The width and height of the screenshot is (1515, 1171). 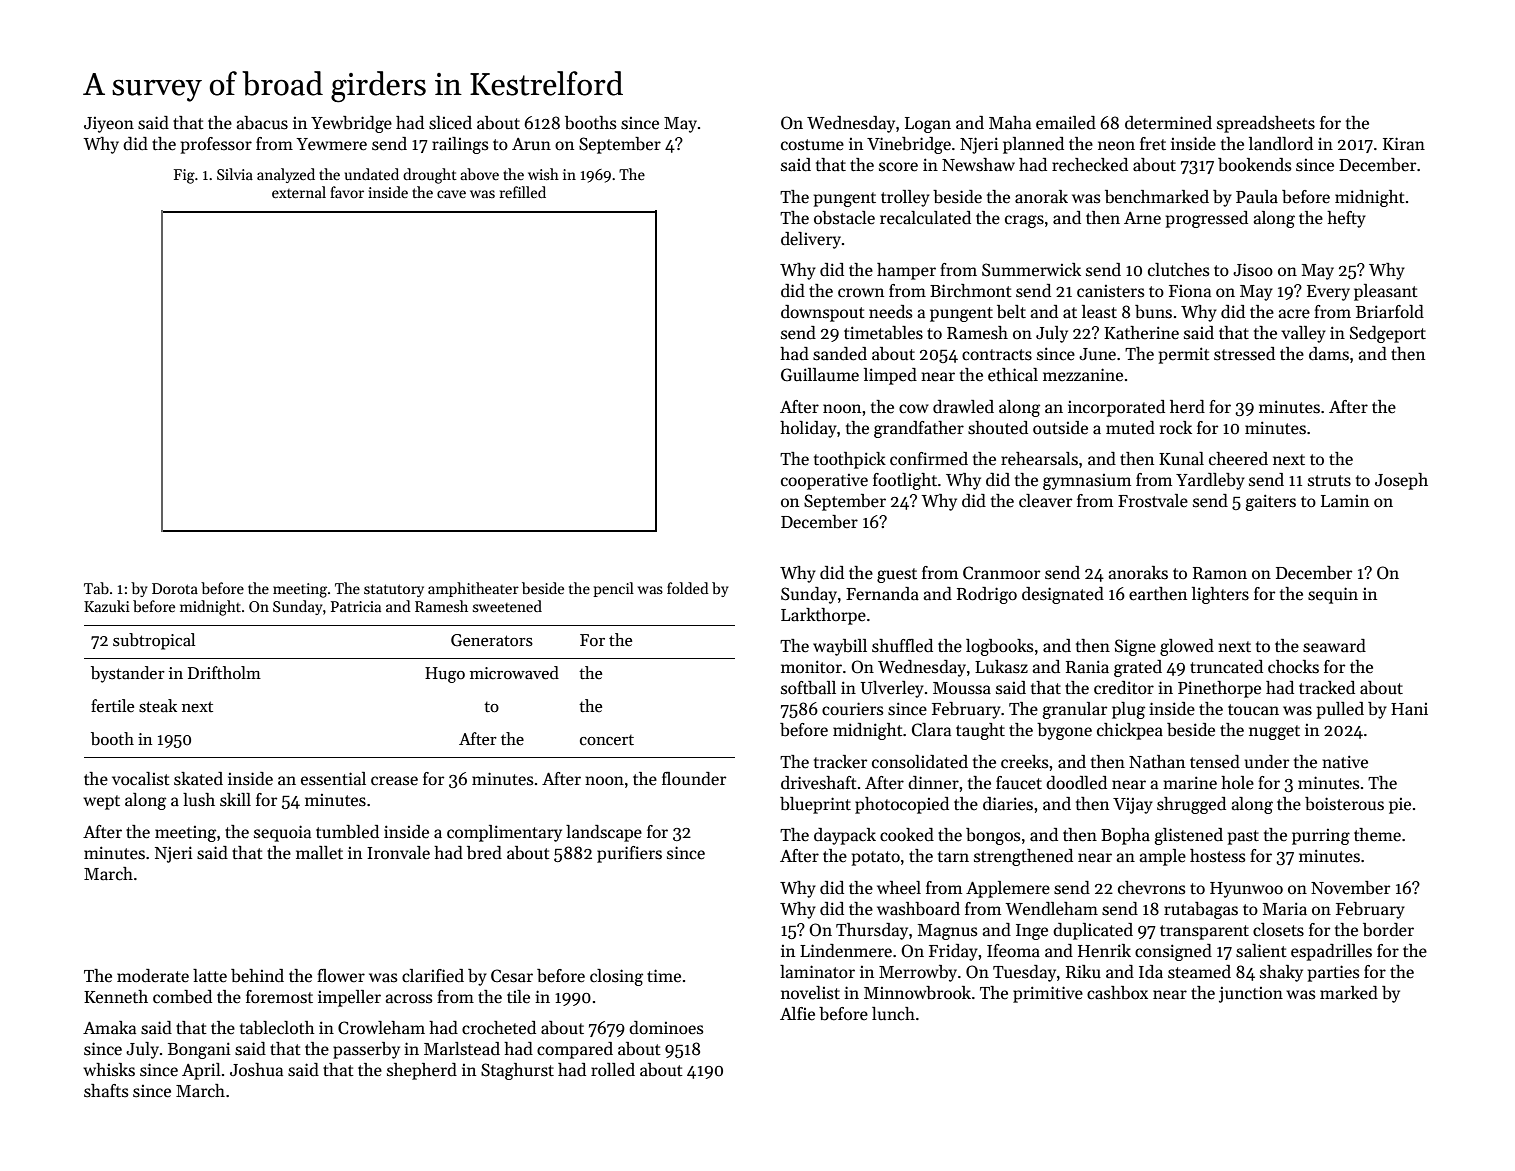 What do you see at coordinates (1401, 481) in the screenshot?
I see `Joseph` at bounding box center [1401, 481].
